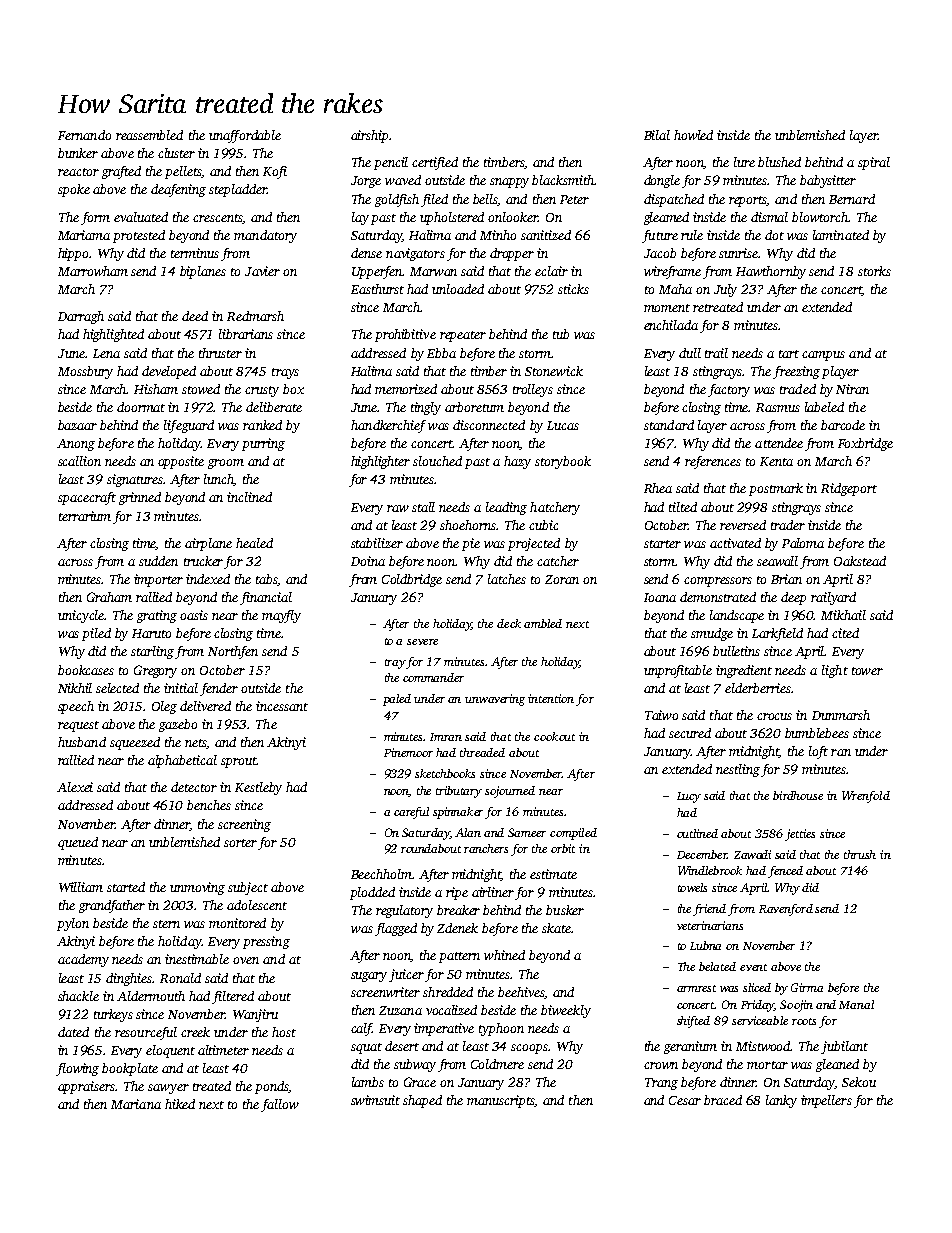  Describe the element at coordinates (246, 334) in the screenshot. I see `librarians` at that location.
